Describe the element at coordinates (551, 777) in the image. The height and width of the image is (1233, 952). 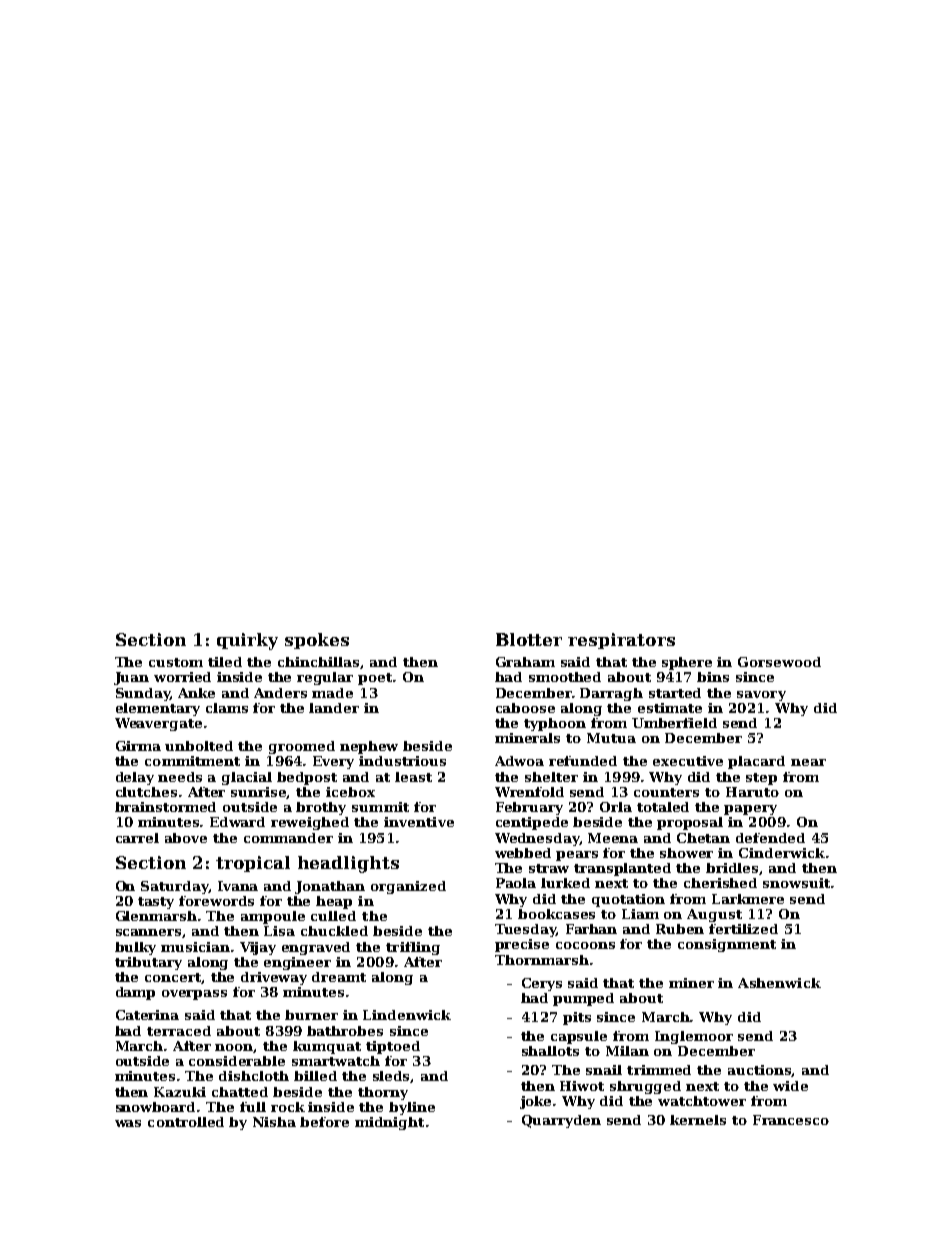
I see `shelter` at that location.
